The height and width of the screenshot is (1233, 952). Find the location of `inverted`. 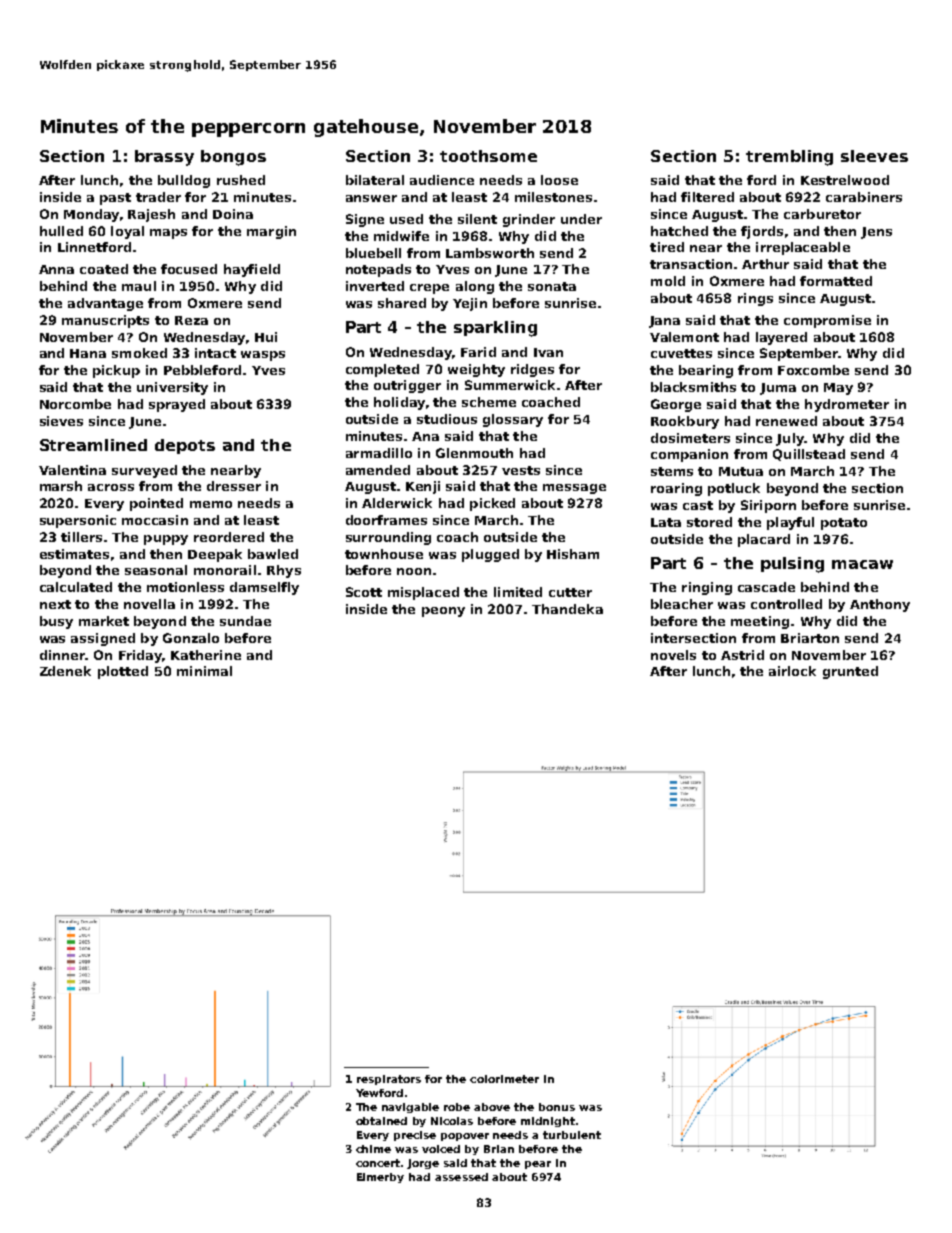

inverted is located at coordinates (375, 286).
